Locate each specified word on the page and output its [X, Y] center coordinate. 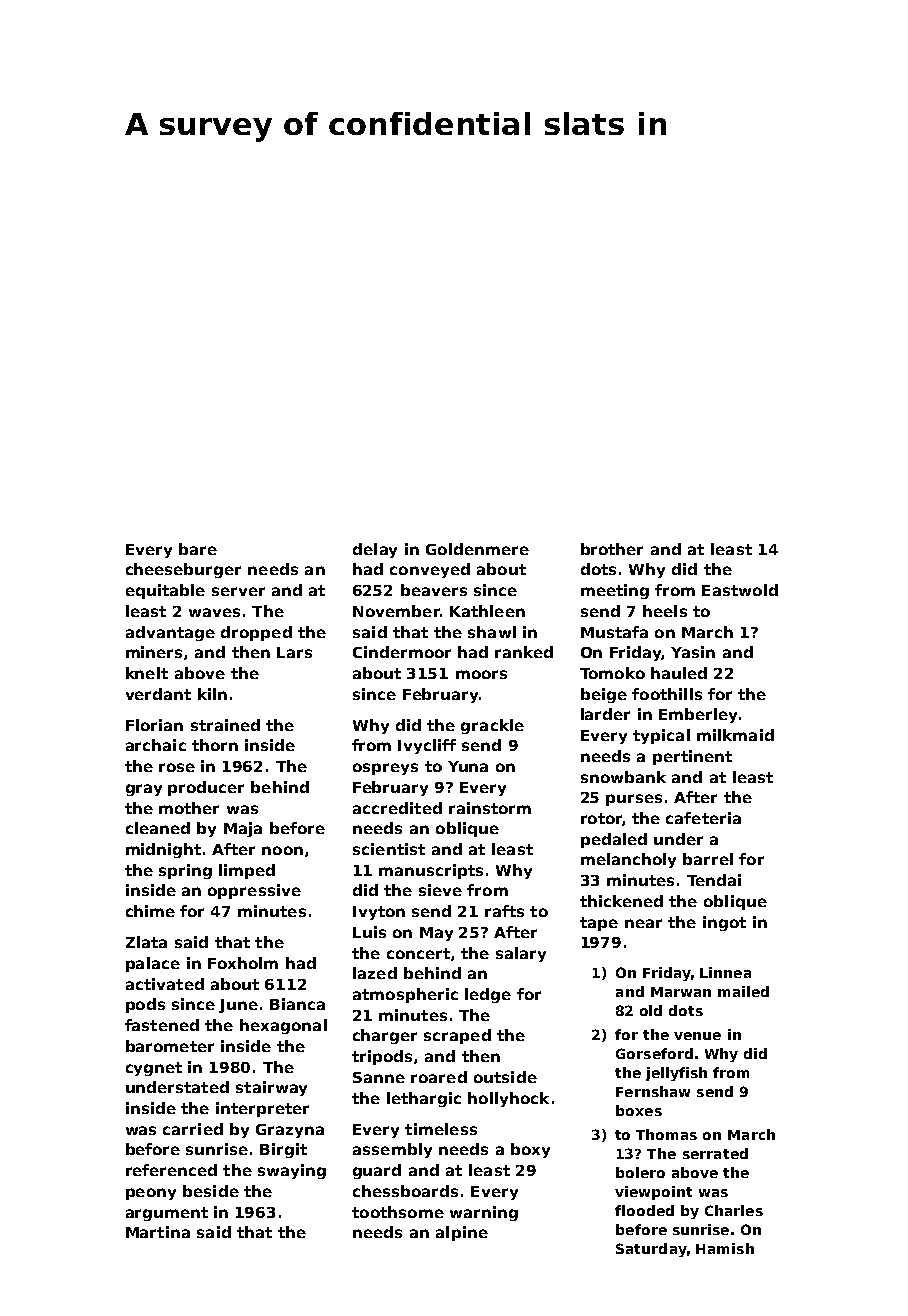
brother [612, 549]
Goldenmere [477, 549]
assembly [392, 1150]
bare [198, 549]
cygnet [154, 1069]
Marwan [681, 992]
